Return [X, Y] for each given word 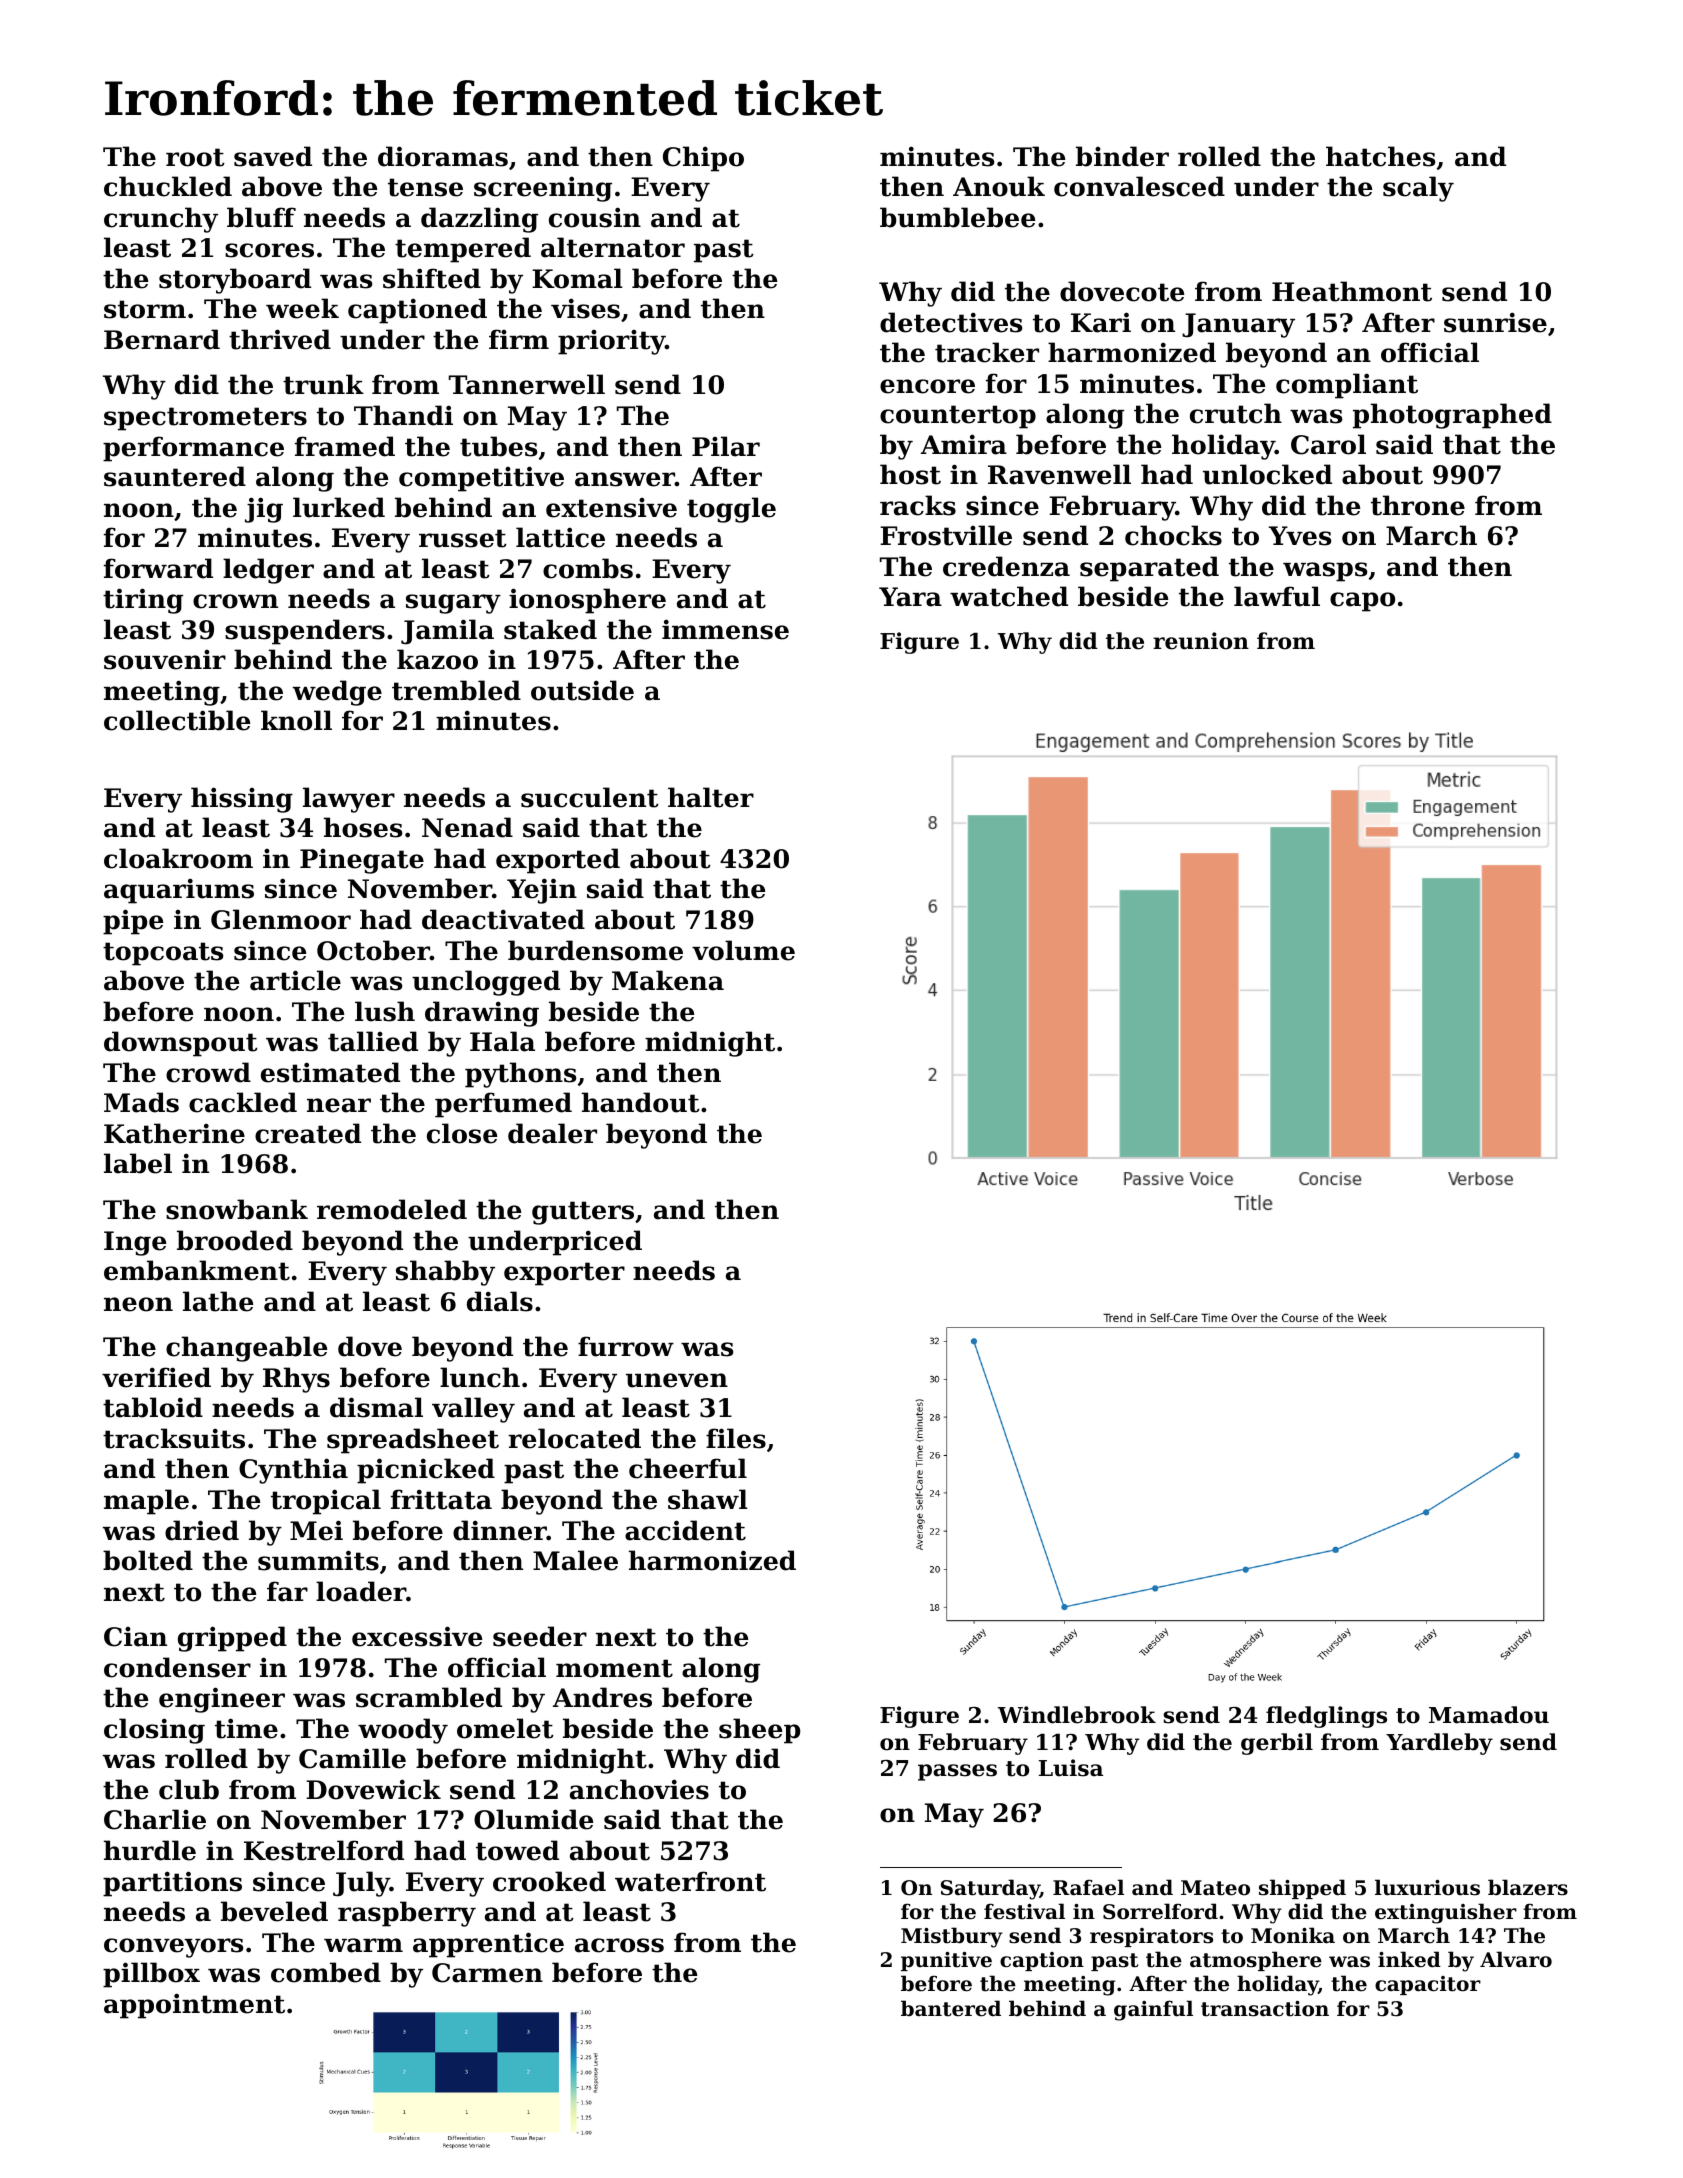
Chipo [703, 159]
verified [156, 1377]
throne [1418, 505]
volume [743, 950]
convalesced [1139, 186]
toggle [731, 510]
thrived [280, 339]
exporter [564, 1274]
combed [326, 1972]
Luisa [1071, 1768]
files [736, 1438]
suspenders [305, 632]
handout [641, 1102]
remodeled [392, 1209]
